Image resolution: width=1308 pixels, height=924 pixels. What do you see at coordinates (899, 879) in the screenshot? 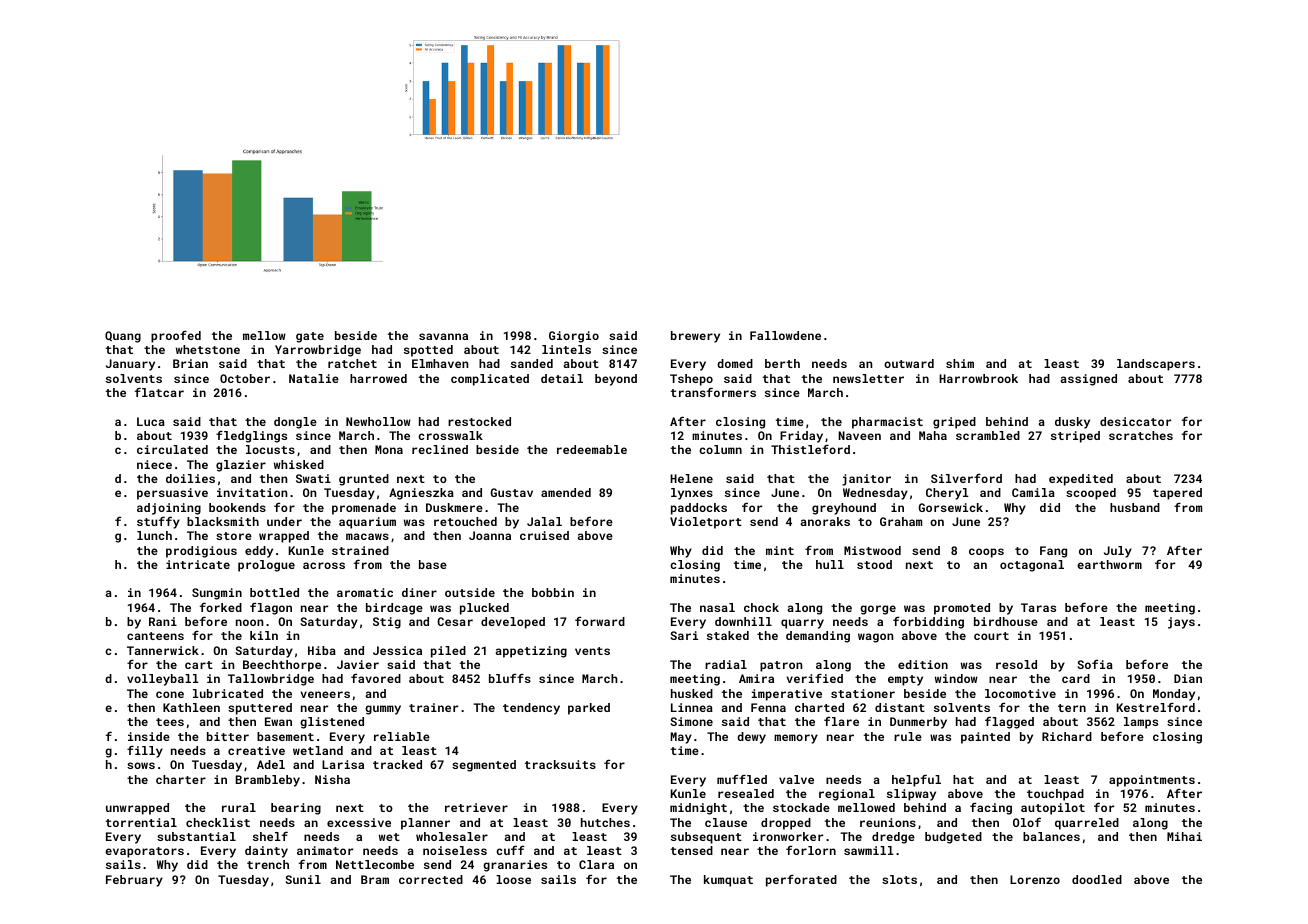
I see `slots` at bounding box center [899, 879].
